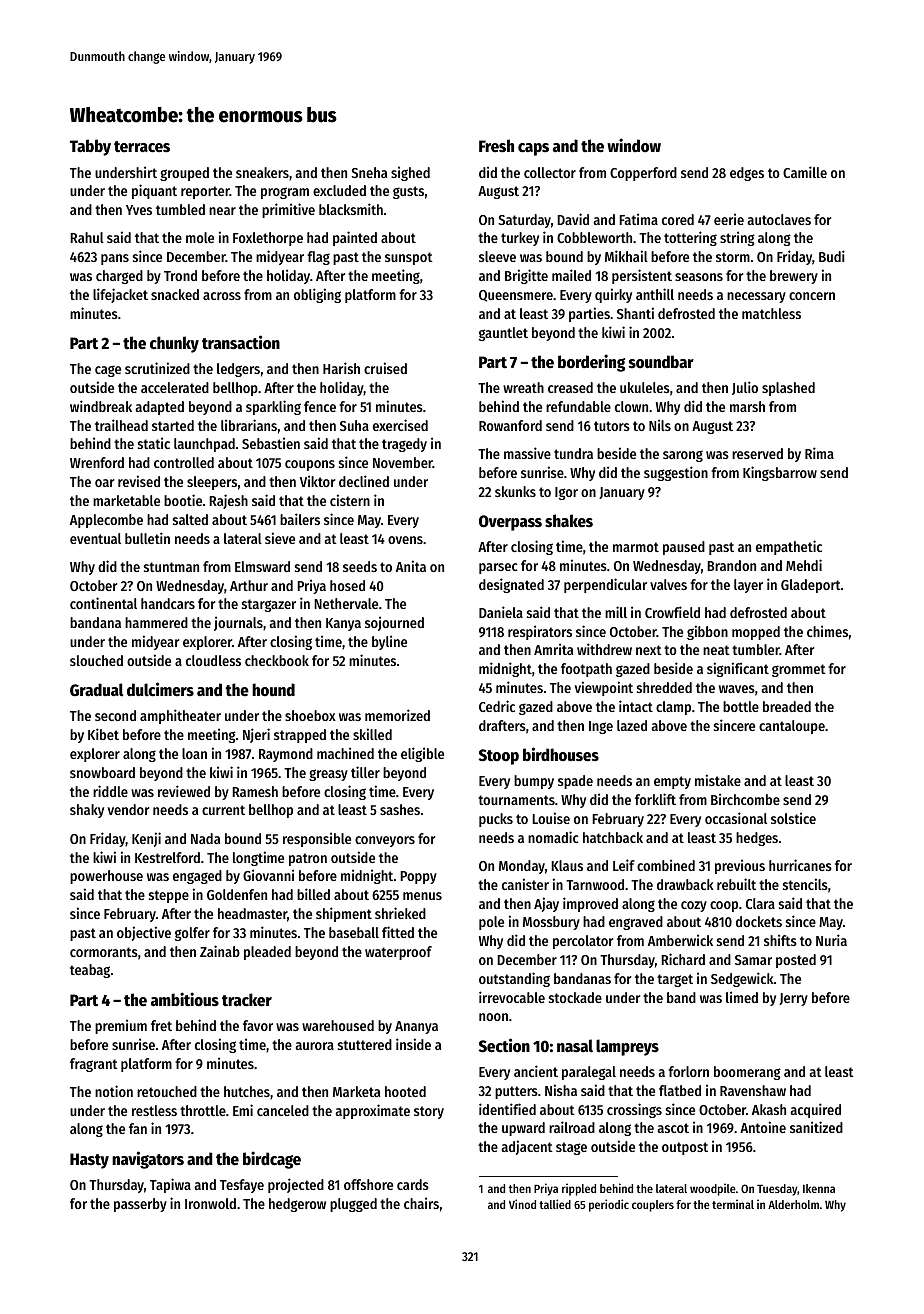 This page has width=924, height=1314. What do you see at coordinates (540, 632) in the page?
I see `respirators` at bounding box center [540, 632].
